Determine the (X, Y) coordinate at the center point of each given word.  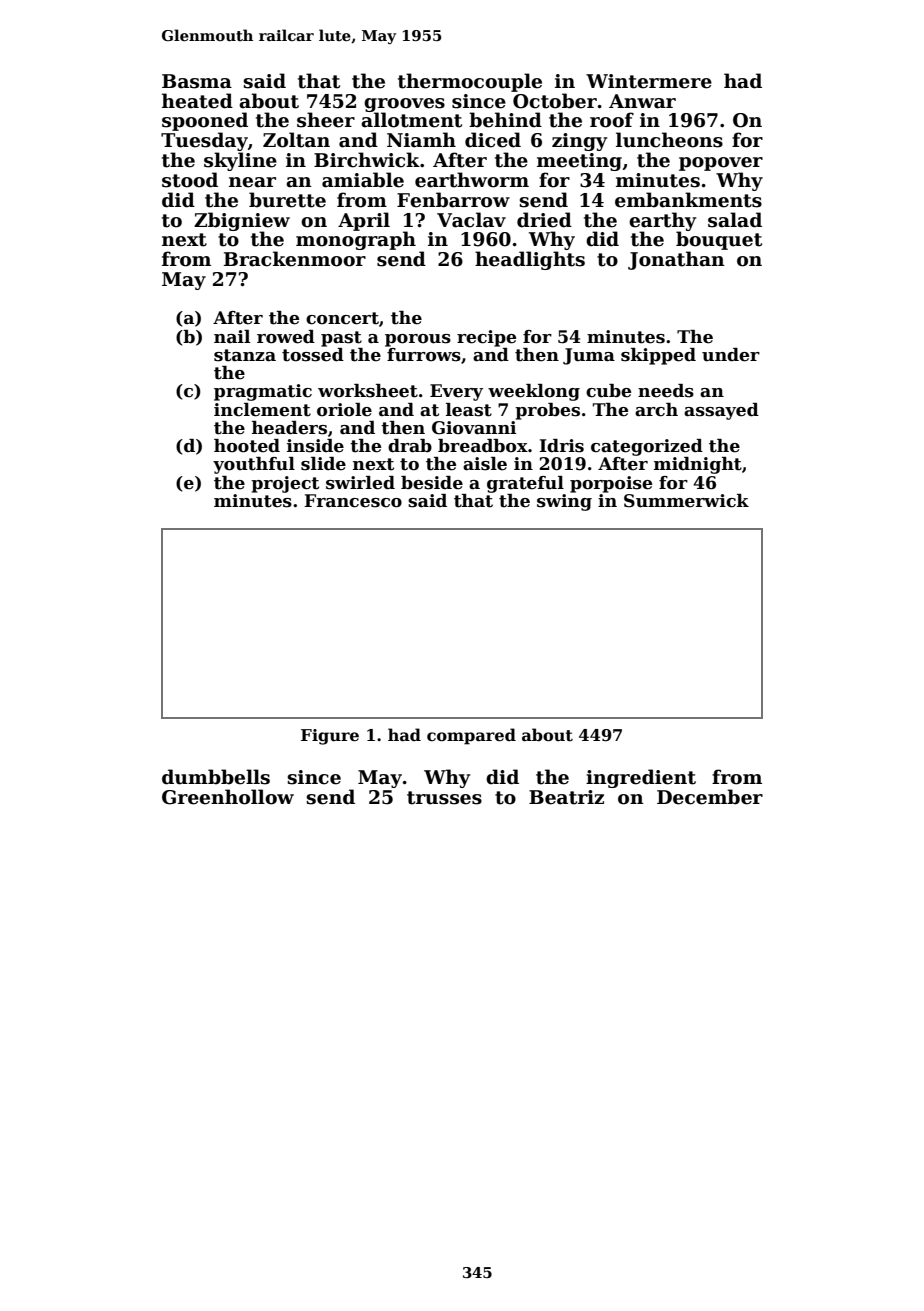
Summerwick (686, 501)
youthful (254, 465)
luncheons (669, 140)
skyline (240, 161)
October (555, 101)
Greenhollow (228, 797)
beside (432, 483)
